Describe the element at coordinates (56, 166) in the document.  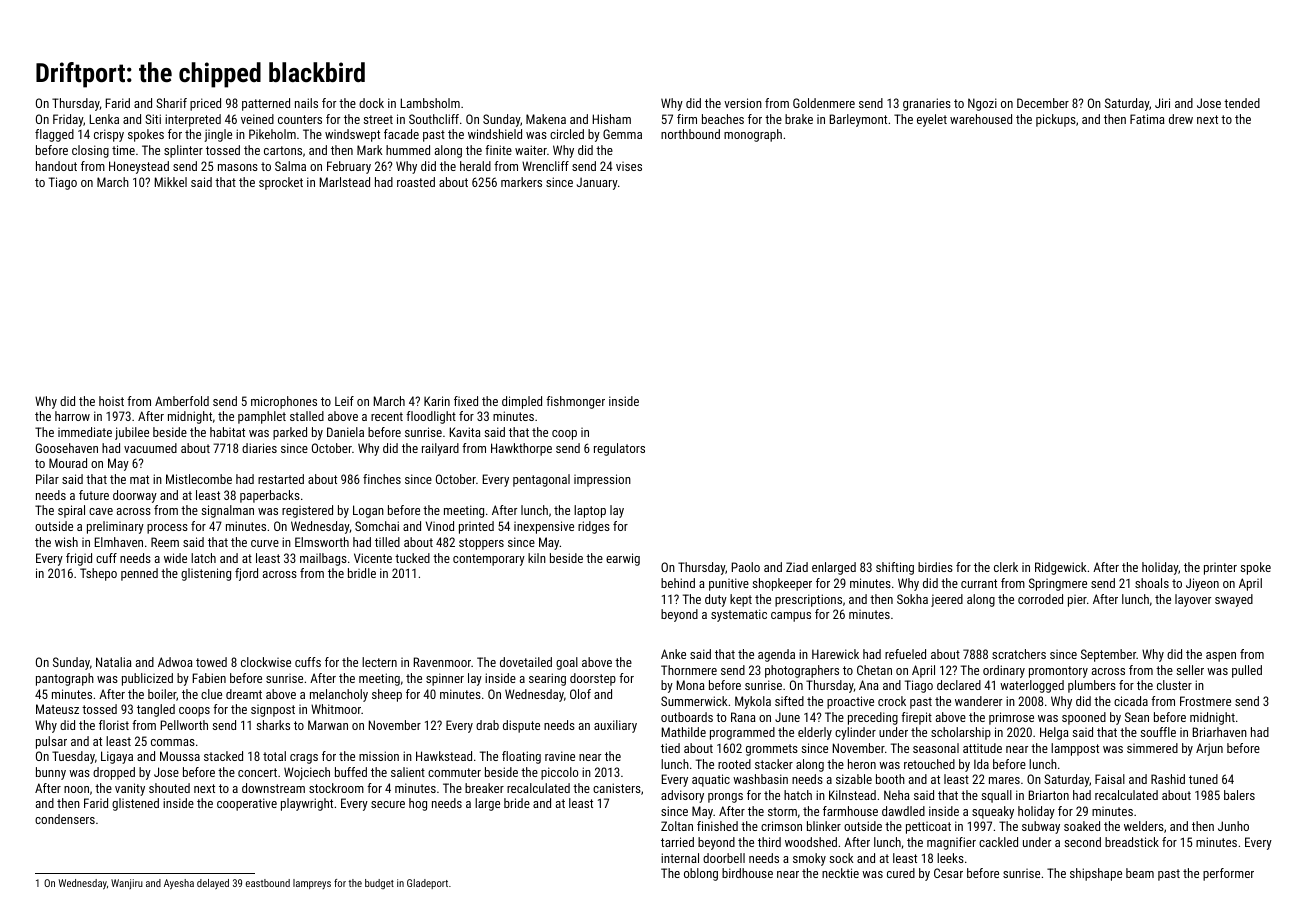
I see `handout` at that location.
